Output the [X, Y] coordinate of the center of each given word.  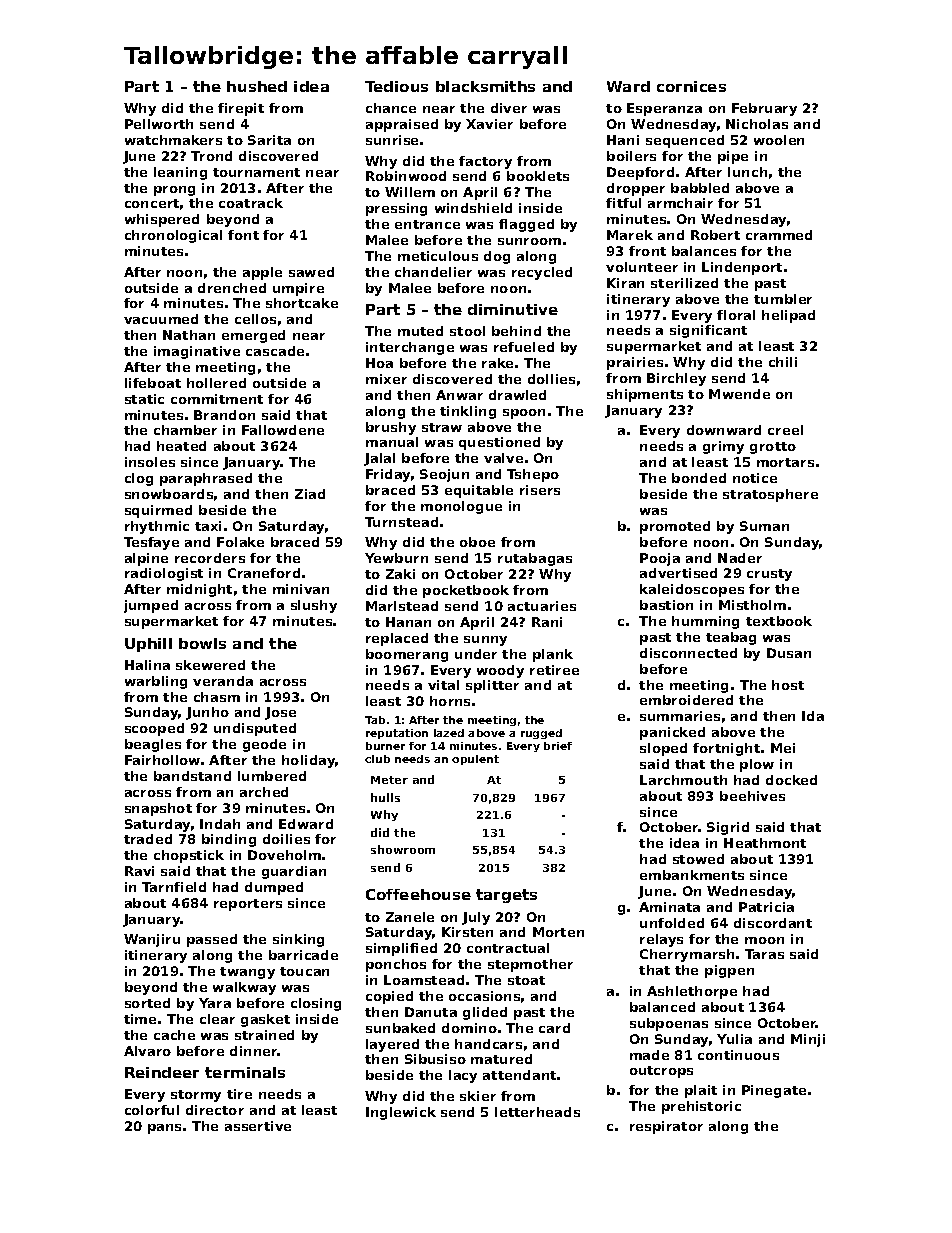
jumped [151, 606]
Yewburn [396, 558]
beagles [153, 745]
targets [506, 896]
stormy [196, 1096]
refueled [524, 347]
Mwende [739, 394]
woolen [779, 140]
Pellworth [159, 124]
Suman [764, 526]
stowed [698, 859]
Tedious [396, 86]
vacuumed [161, 319]
